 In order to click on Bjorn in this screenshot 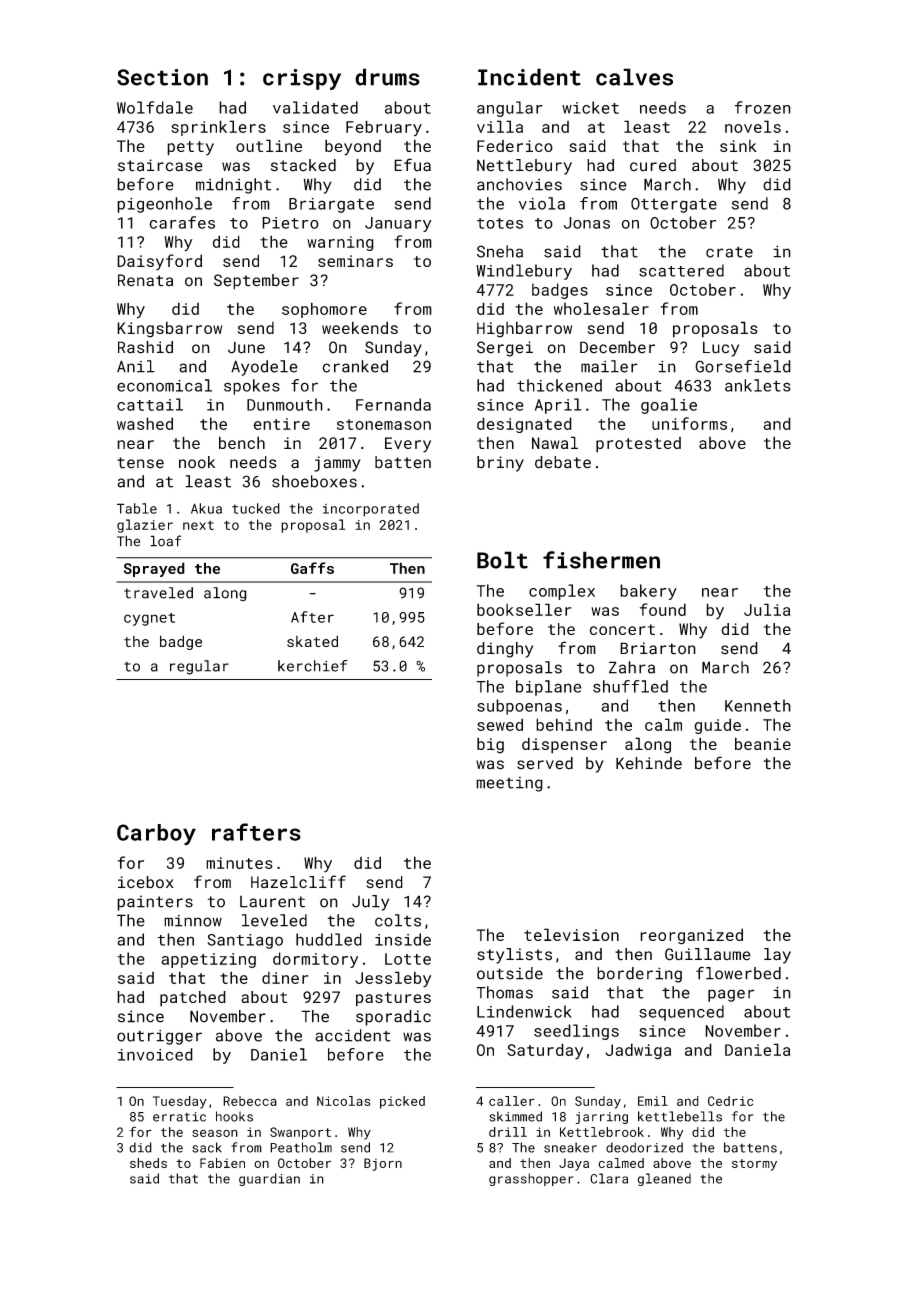, I will do `click(383, 1164)`.
